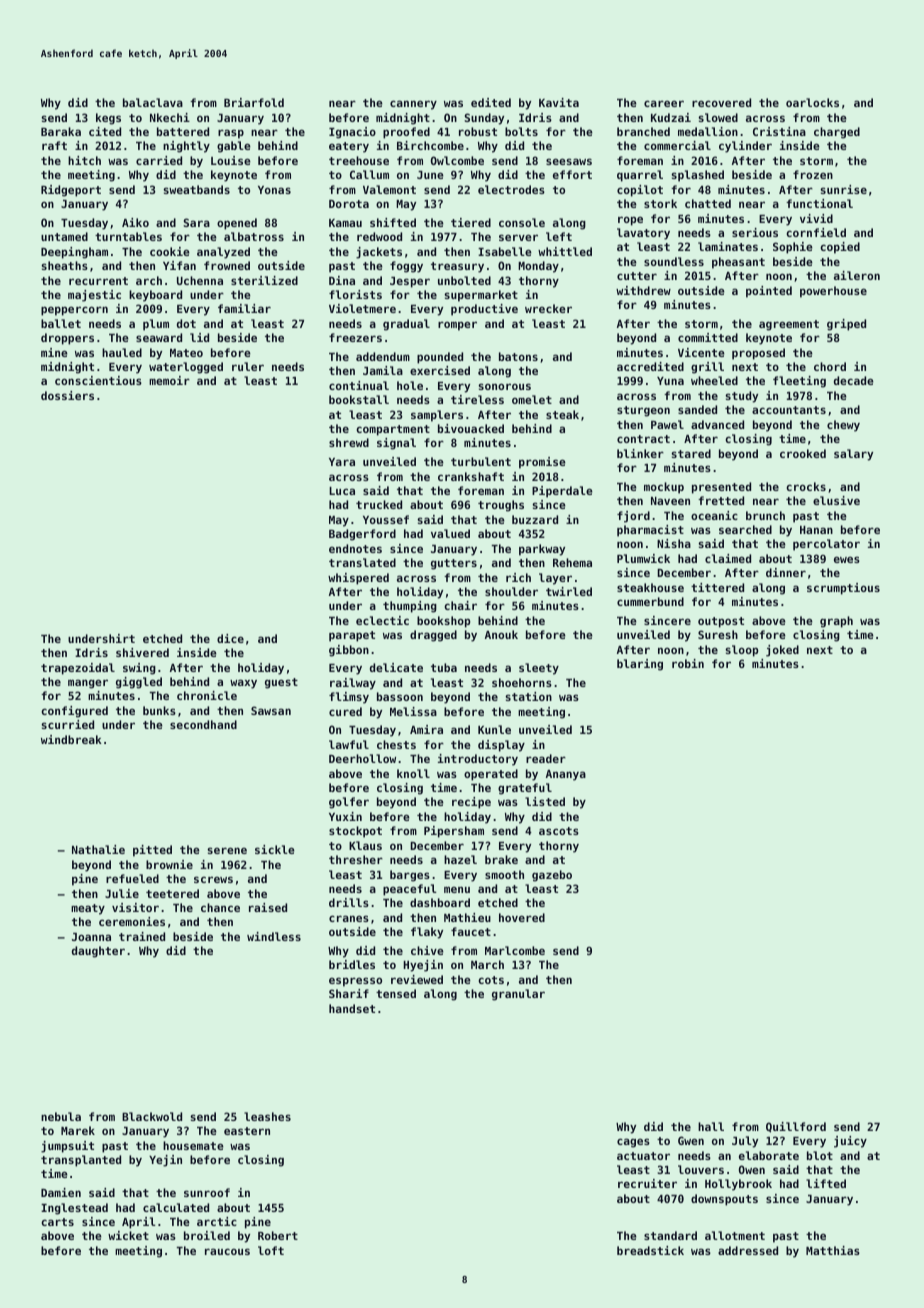  Describe the element at coordinates (74, 712) in the page. I see `configured` at that location.
